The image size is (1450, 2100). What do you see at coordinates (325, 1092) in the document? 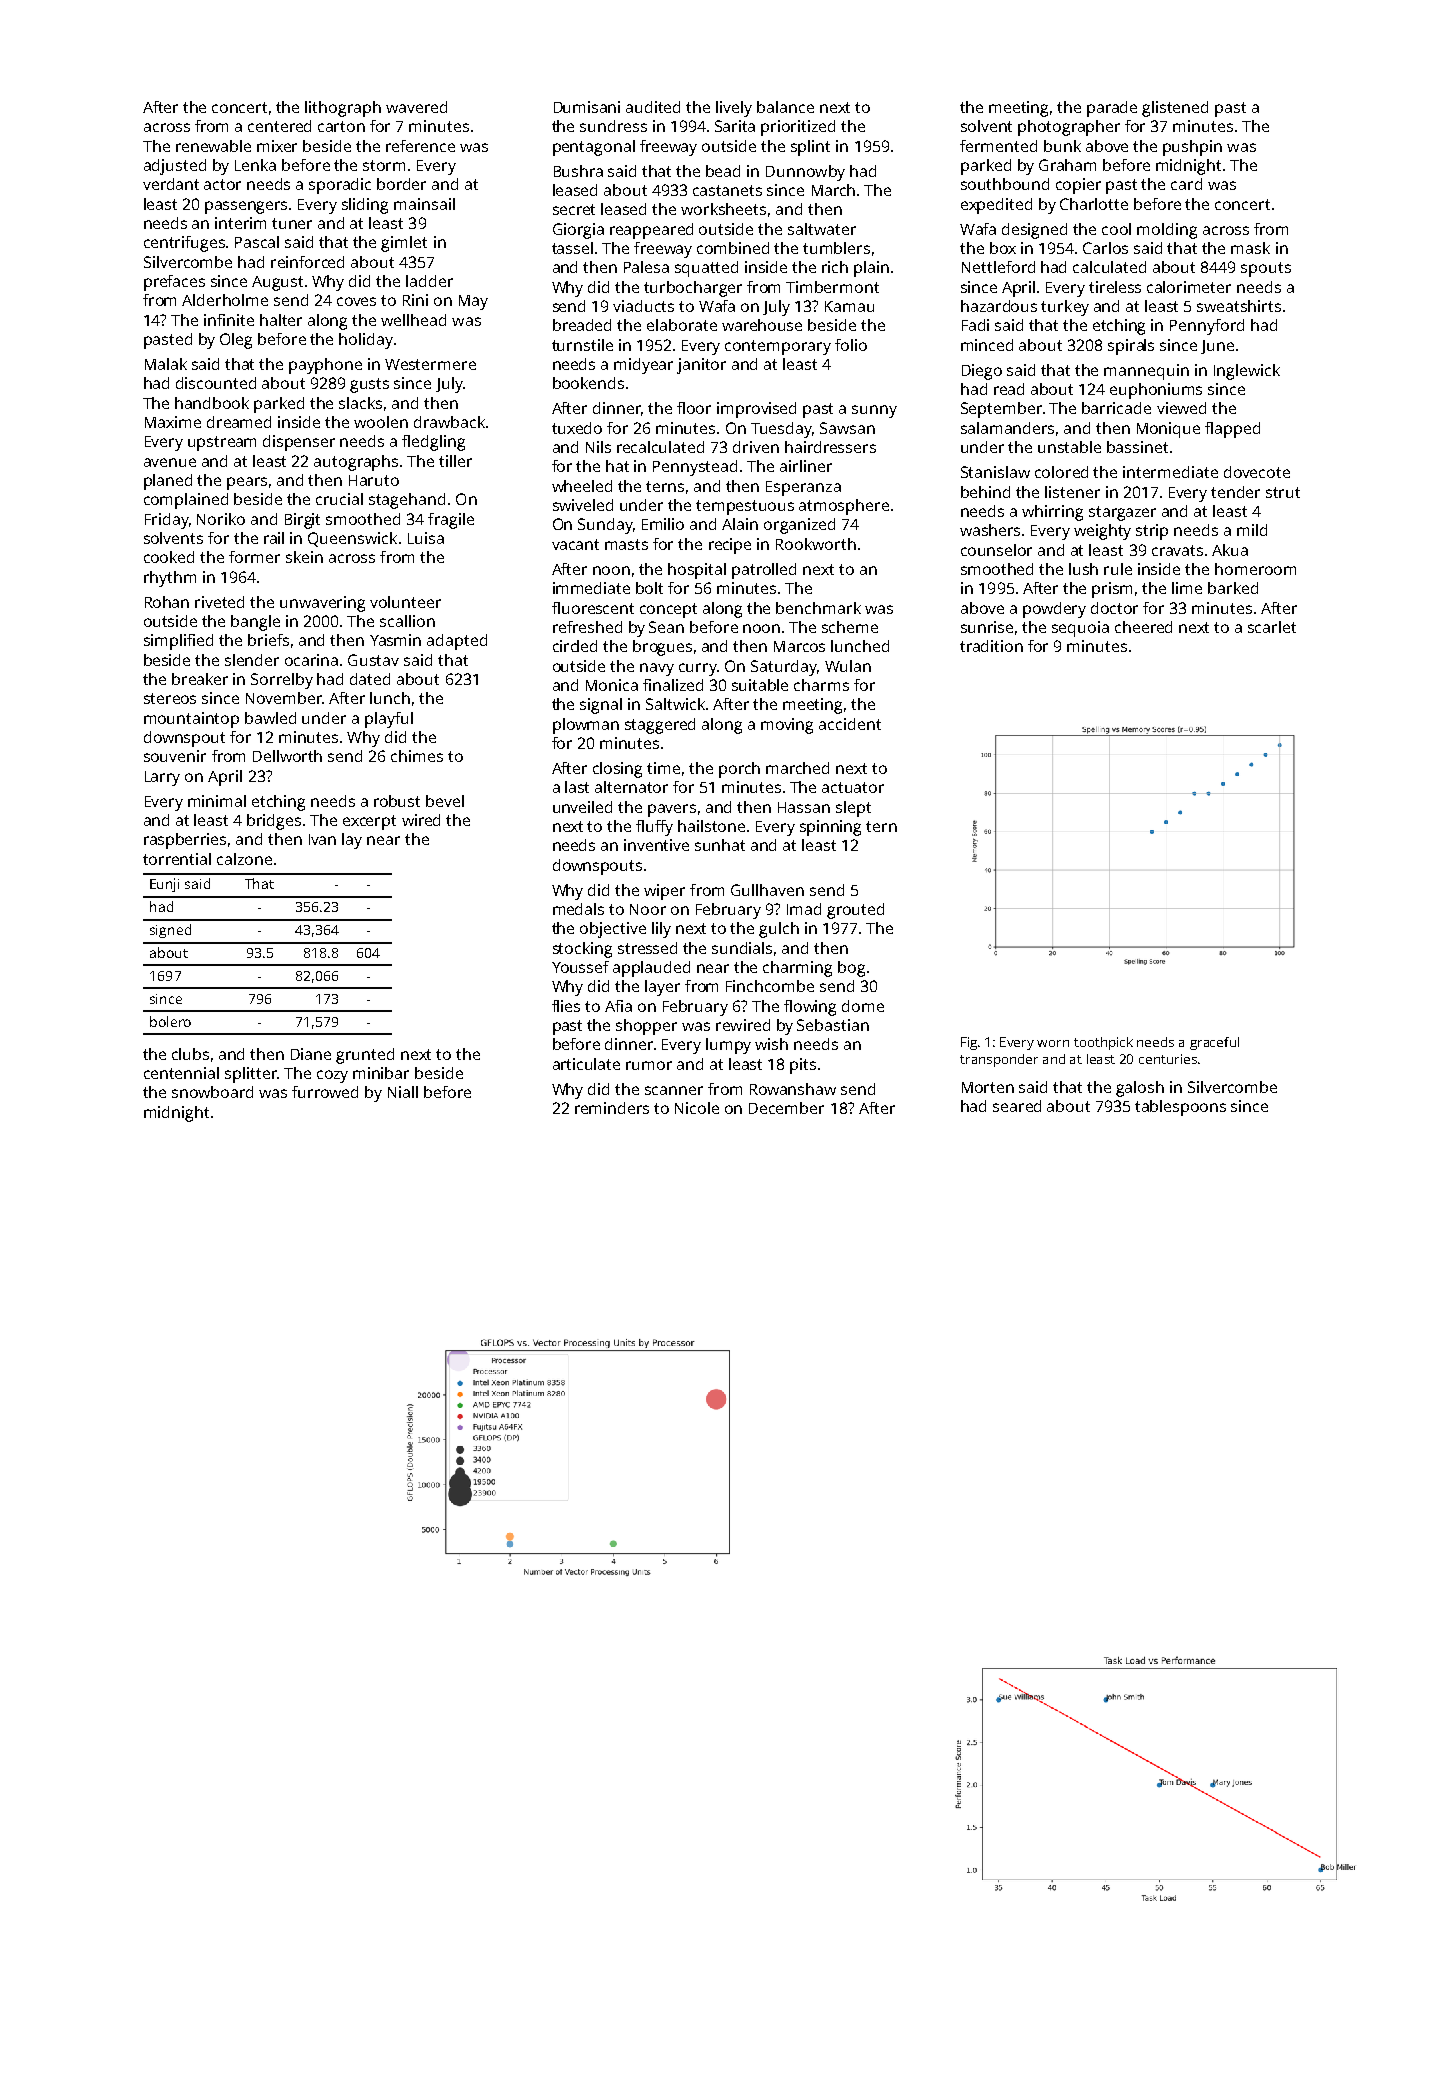
I see `furrowed` at bounding box center [325, 1092].
